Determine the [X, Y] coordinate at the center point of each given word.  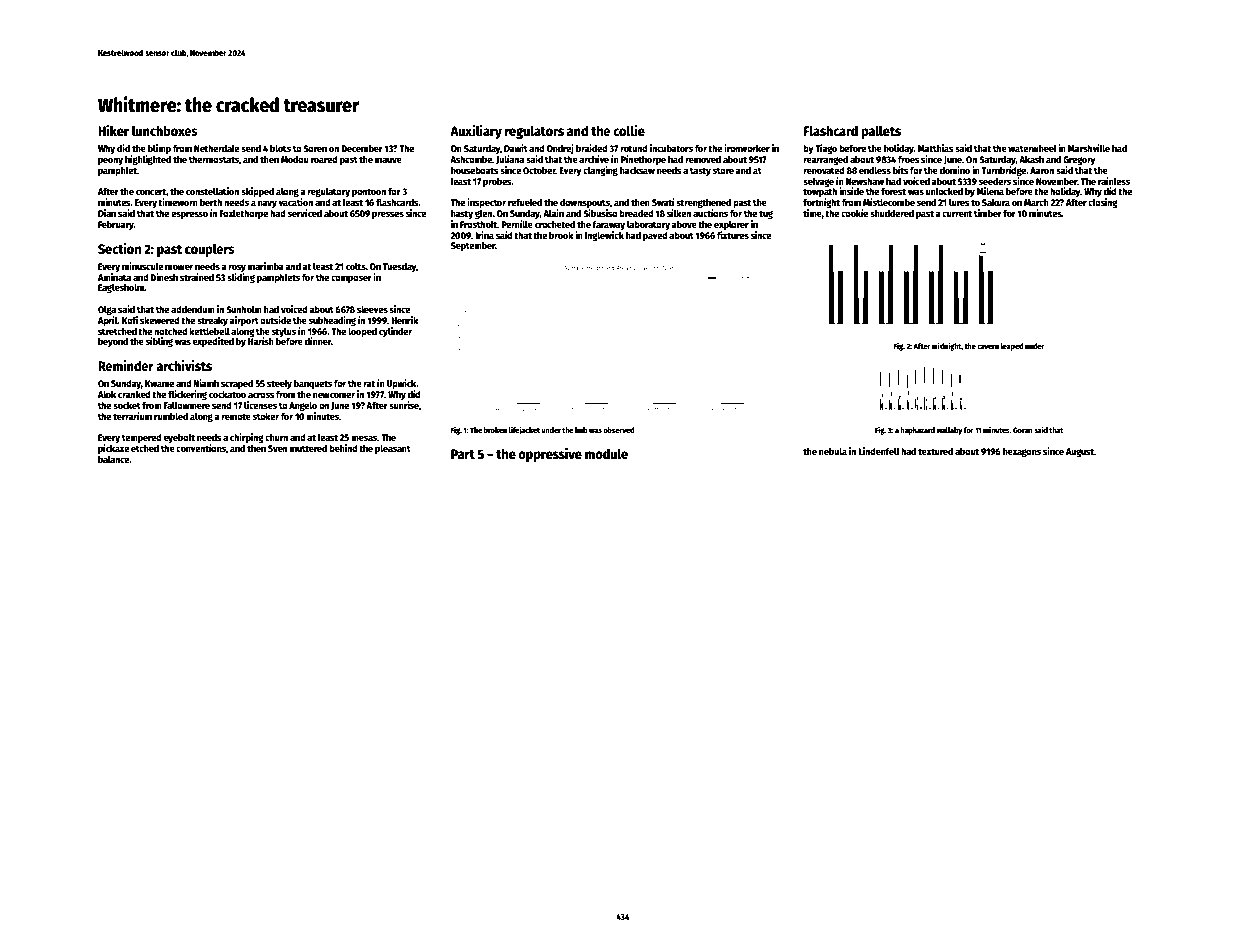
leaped [1012, 347]
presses [388, 215]
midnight [947, 346]
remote [236, 416]
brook [561, 235]
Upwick [402, 384]
